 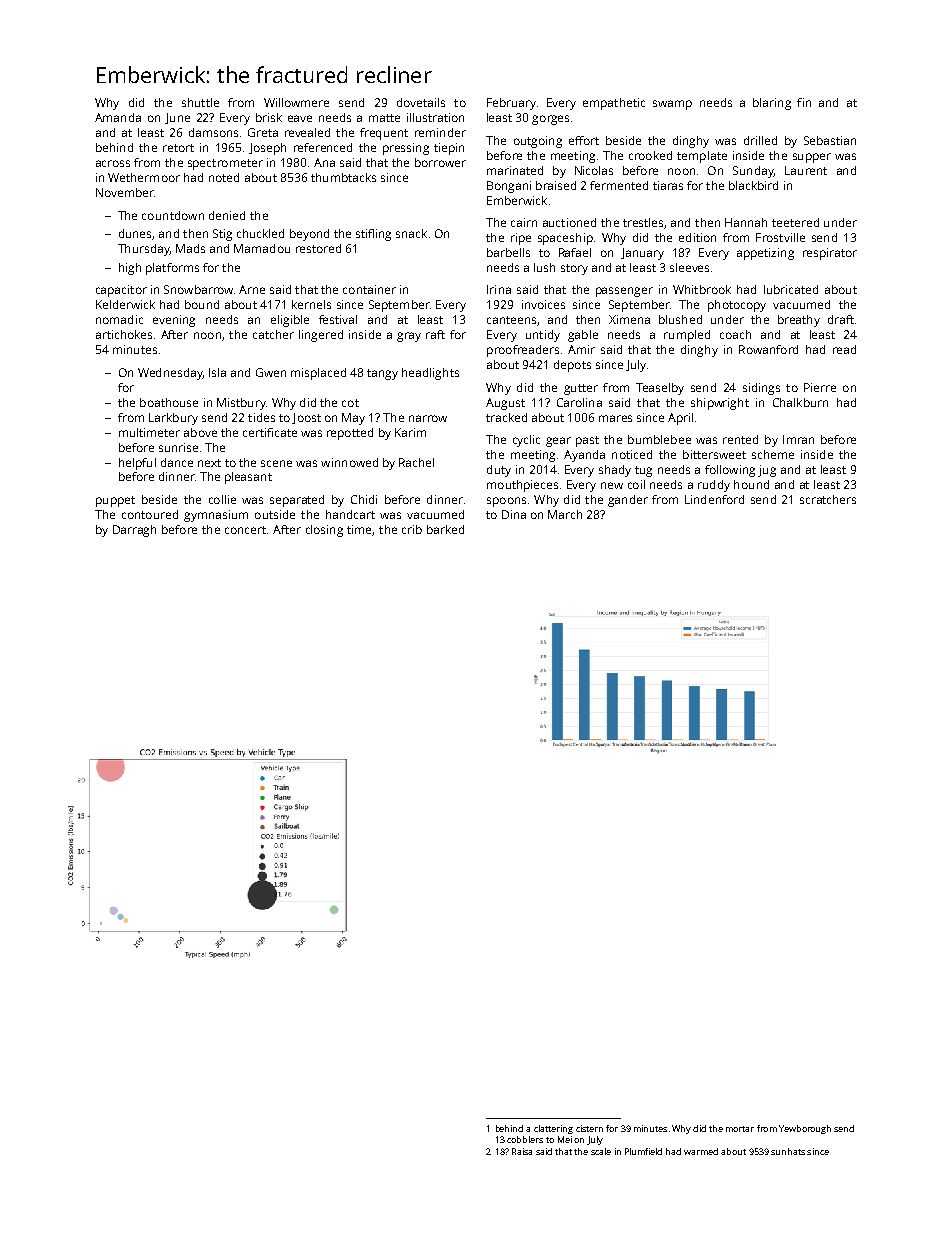 I want to click on sunhats, so click(x=788, y=1151).
